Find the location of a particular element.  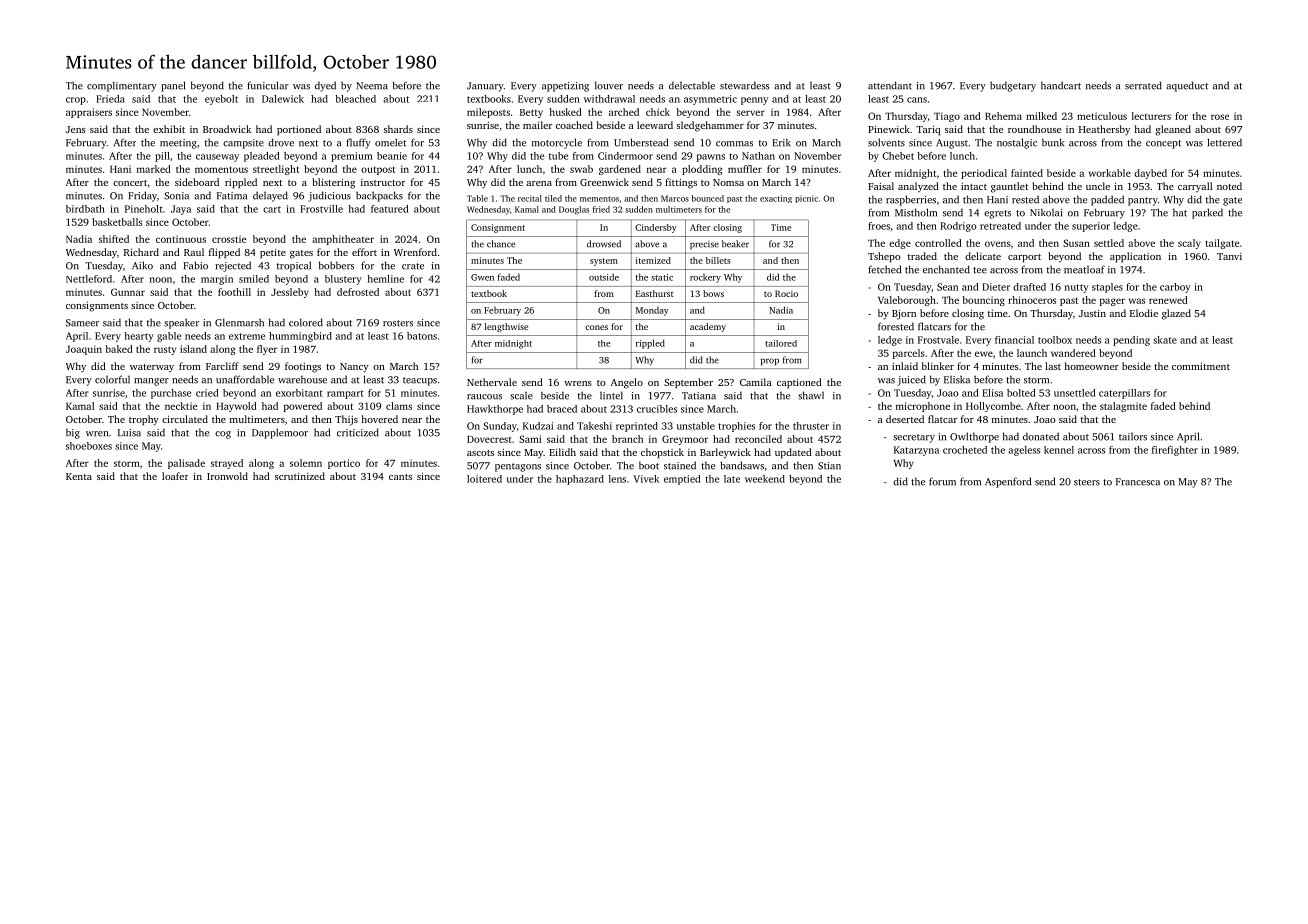

renewed is located at coordinates (1168, 300).
